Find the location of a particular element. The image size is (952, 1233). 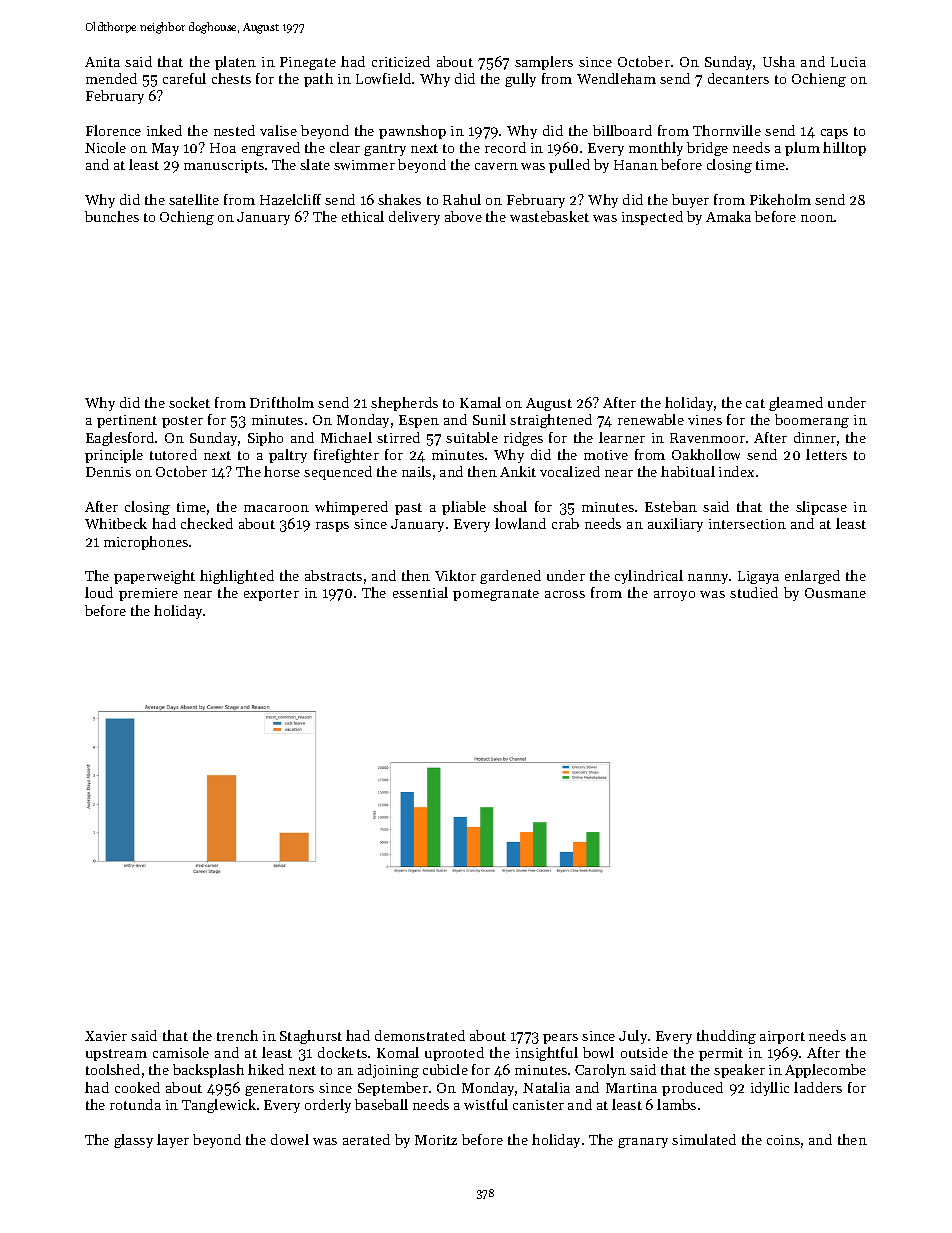

dowel is located at coordinates (290, 1139).
